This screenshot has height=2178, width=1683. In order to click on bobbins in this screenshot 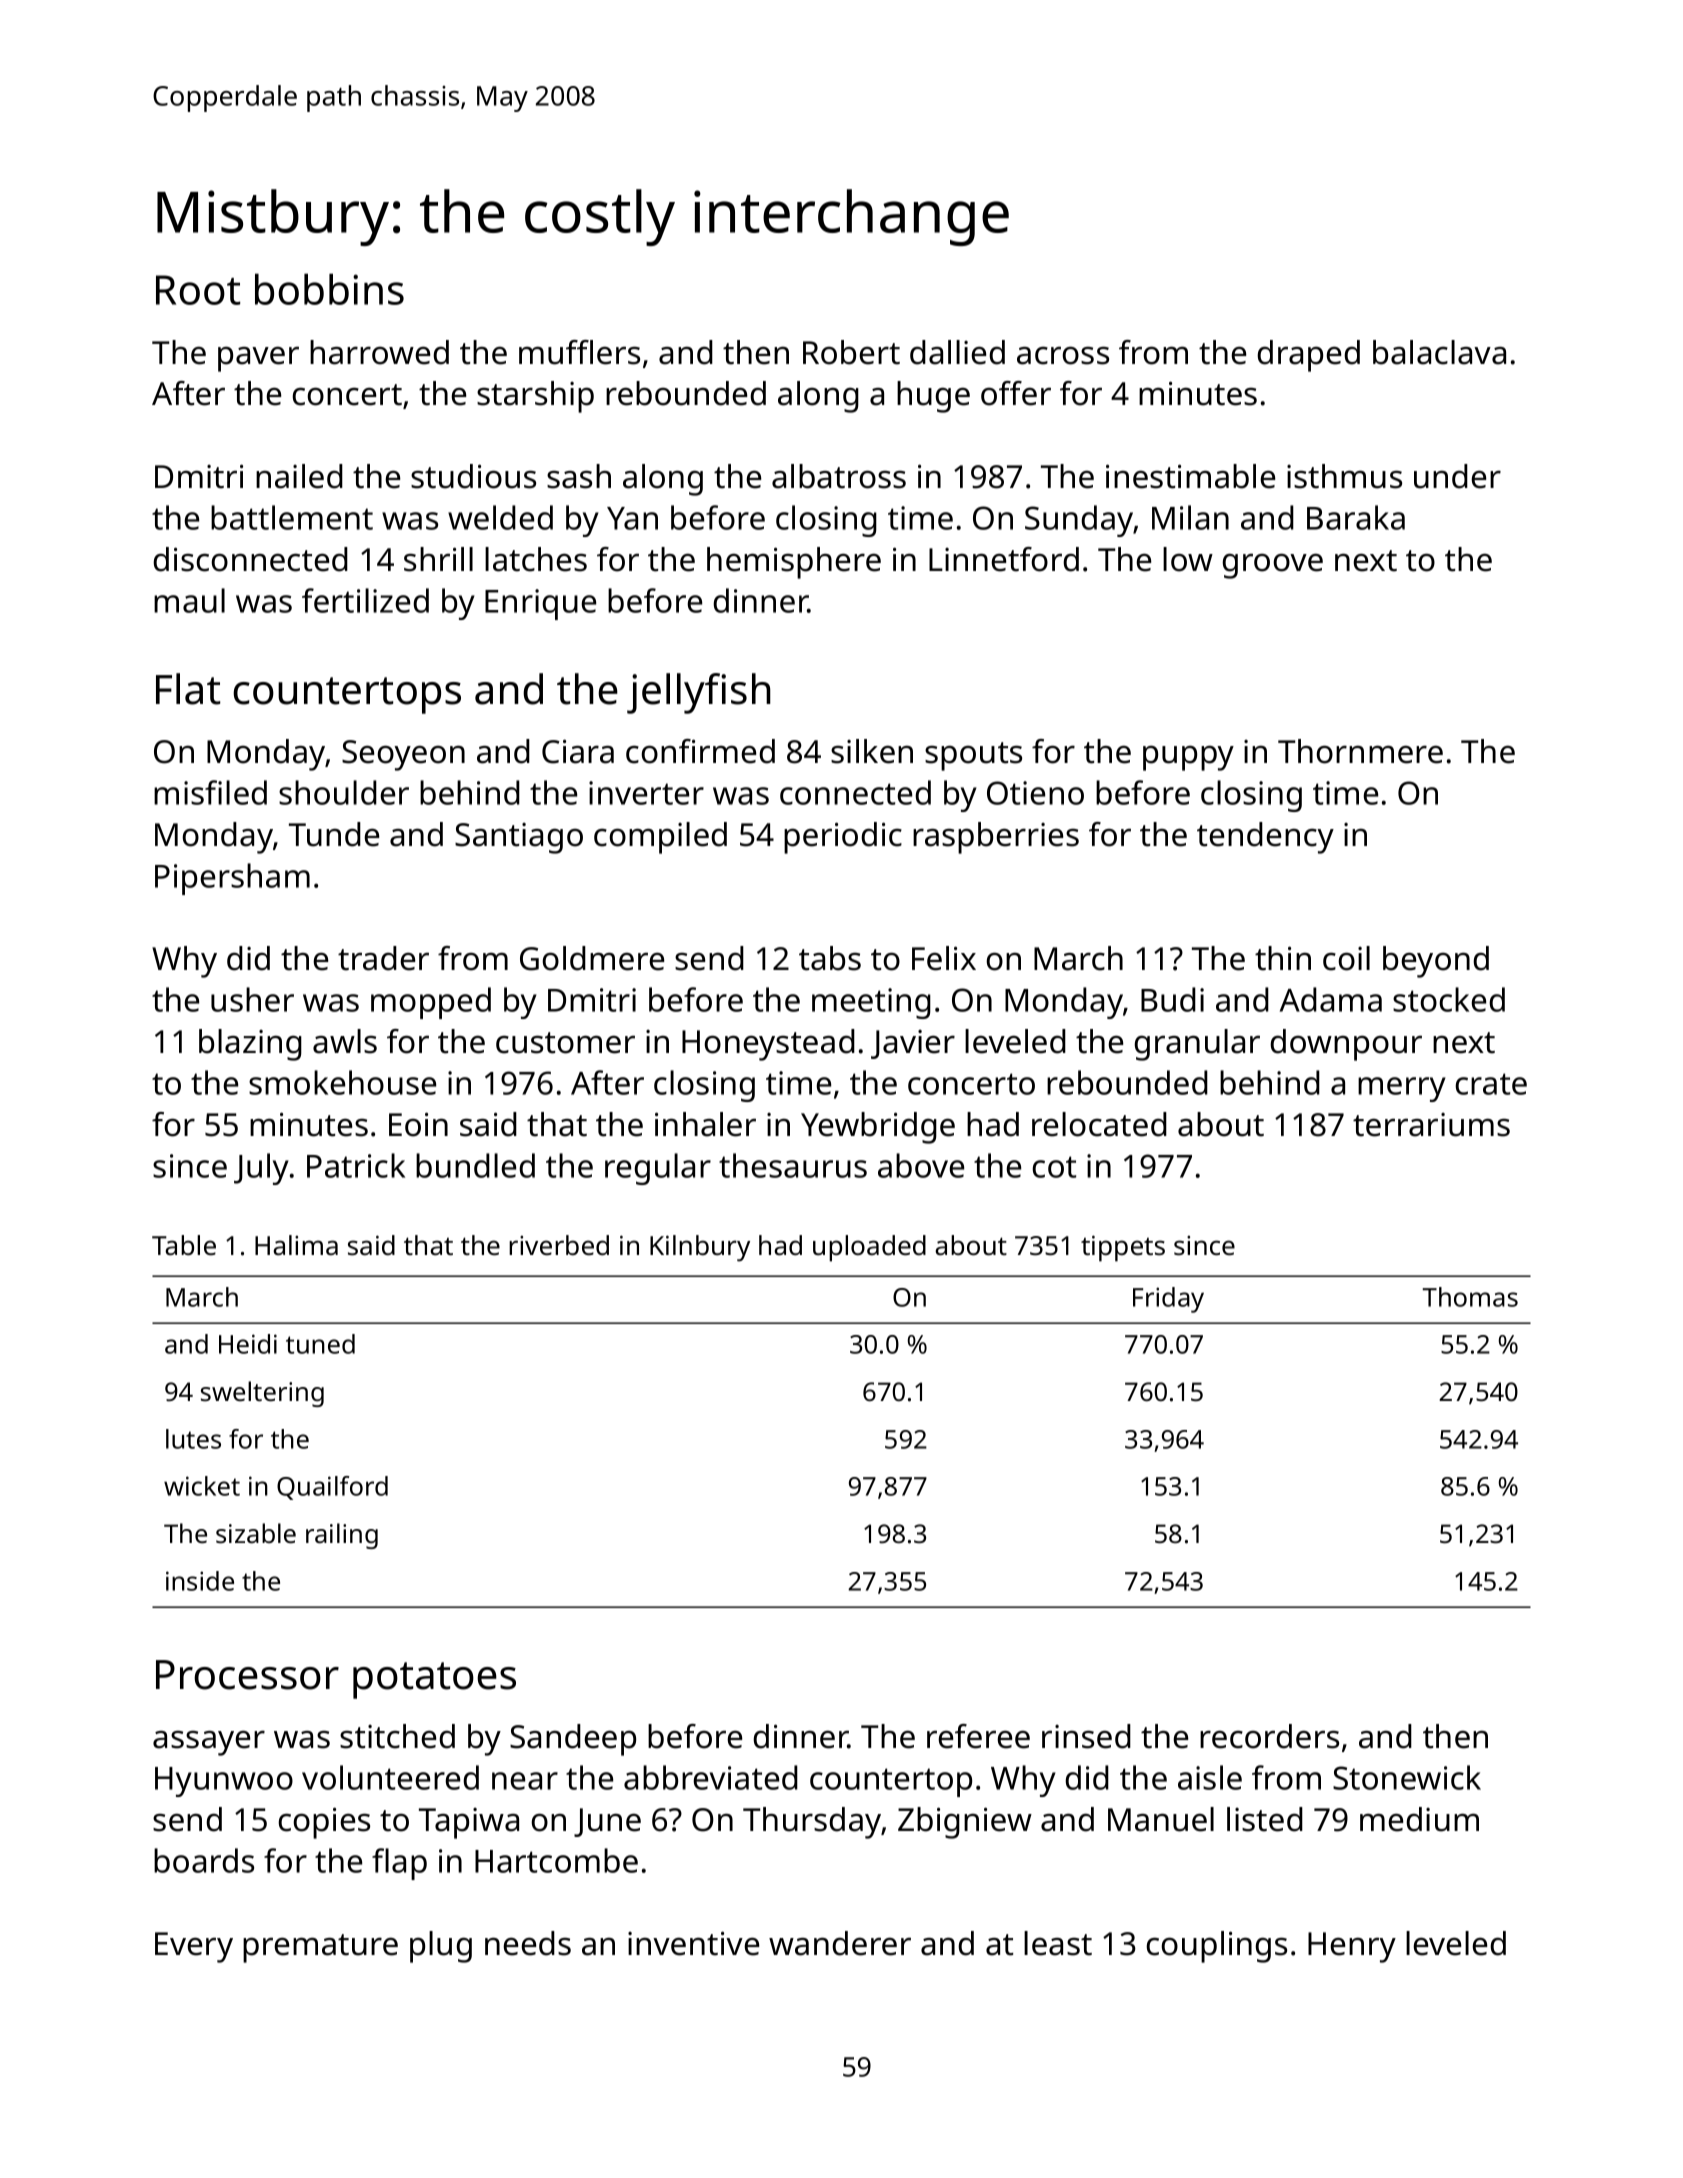, I will do `click(329, 289)`.
